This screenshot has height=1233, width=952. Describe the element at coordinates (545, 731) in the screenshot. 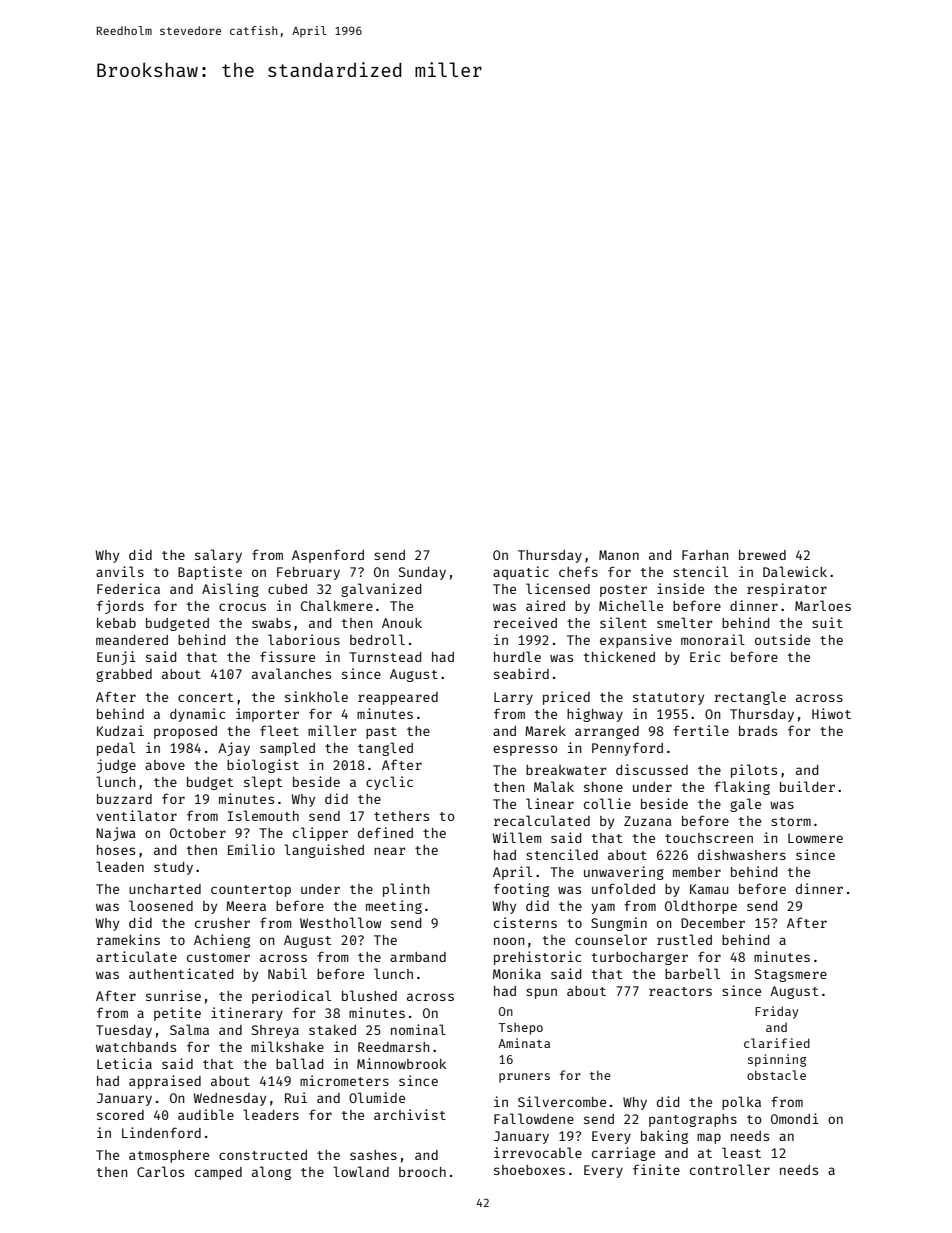

I see `Marek` at that location.
